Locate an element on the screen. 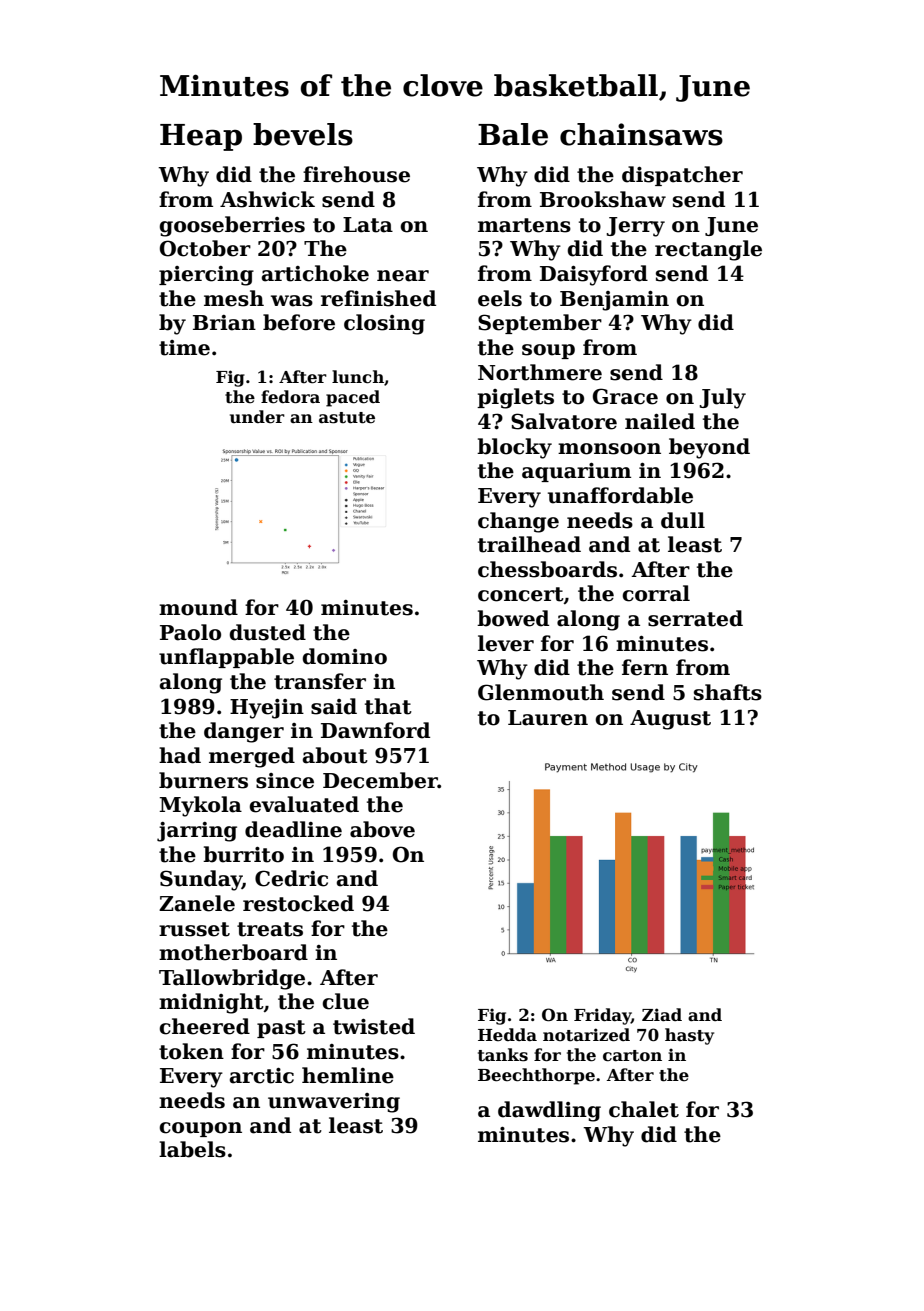 This screenshot has height=1311, width=924. Ashwick is located at coordinates (267, 199).
